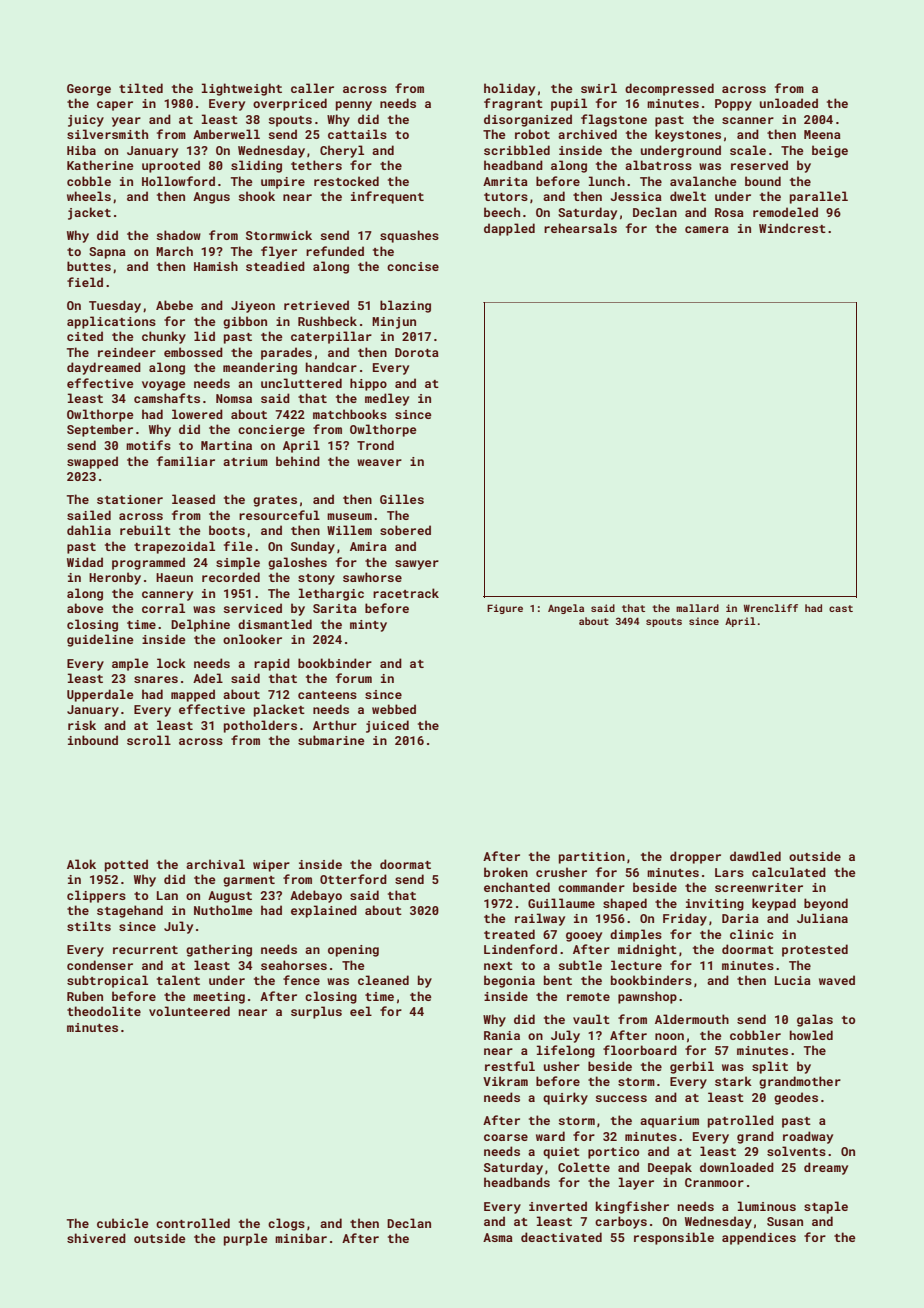 This screenshot has width=924, height=1308. What do you see at coordinates (368, 626) in the screenshot?
I see `minty` at bounding box center [368, 626].
